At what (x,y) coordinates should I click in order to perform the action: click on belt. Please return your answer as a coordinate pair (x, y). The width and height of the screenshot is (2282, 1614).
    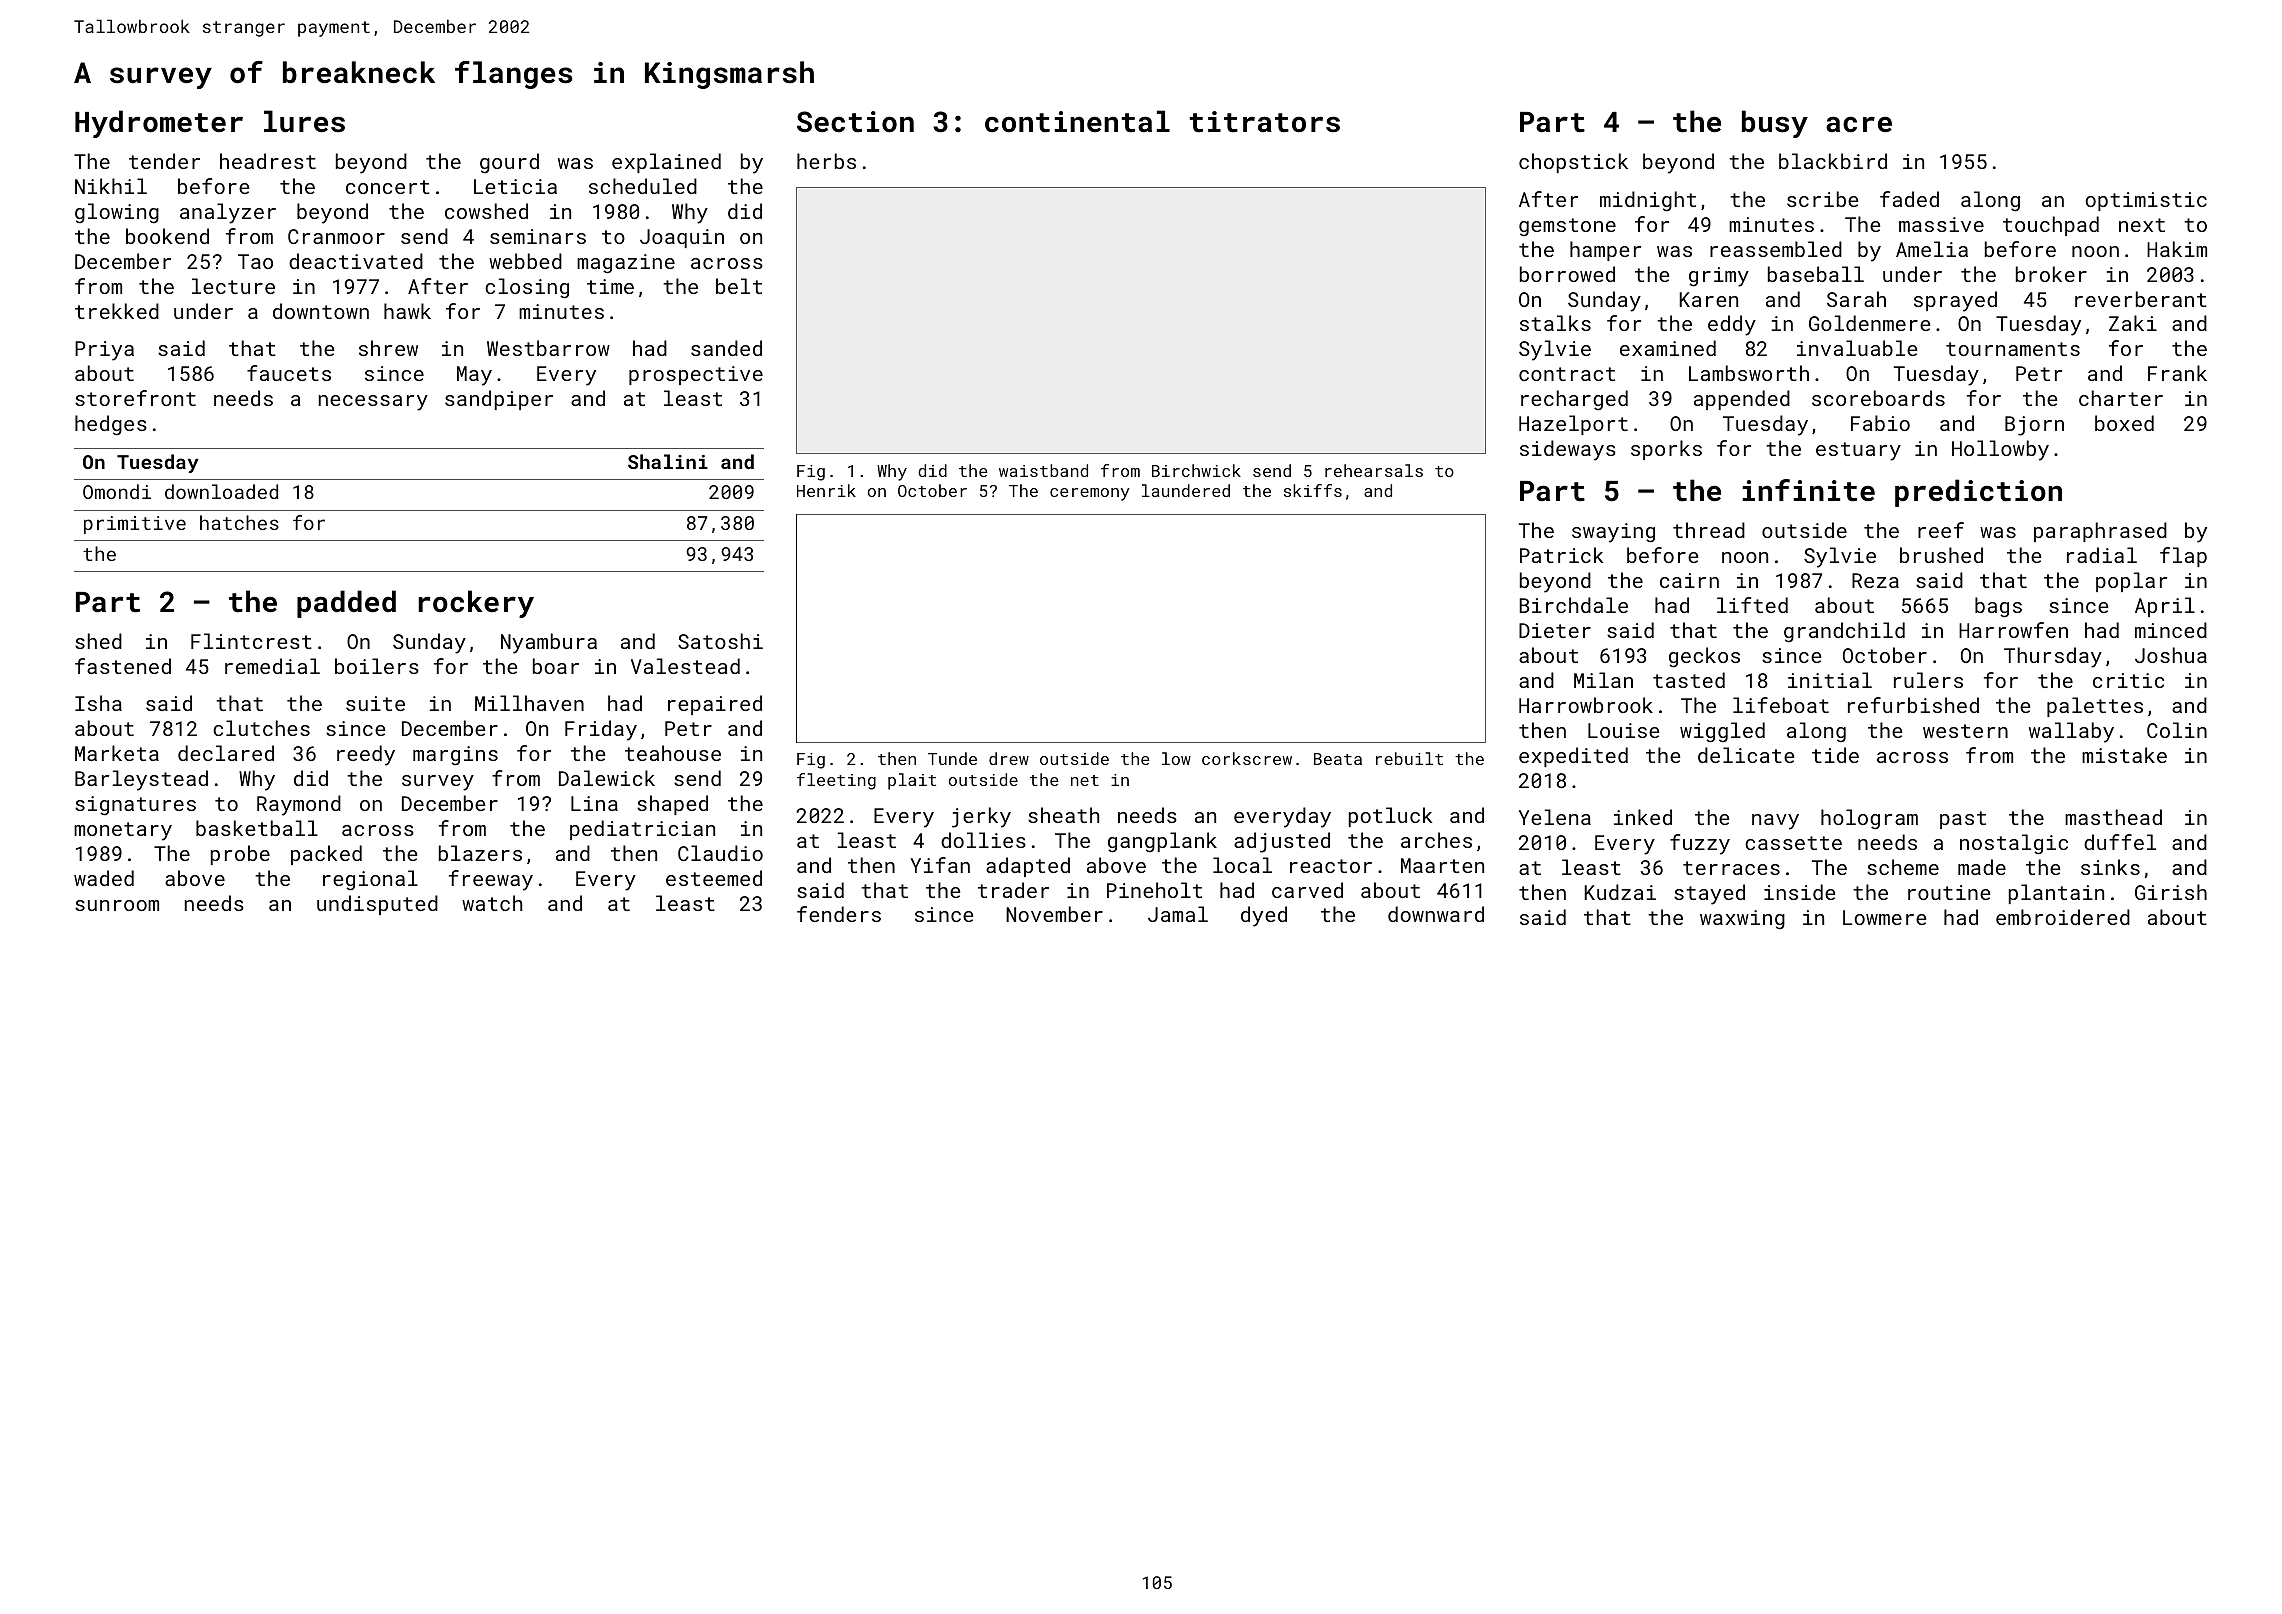
    Looking at the image, I should click on (739, 286).
